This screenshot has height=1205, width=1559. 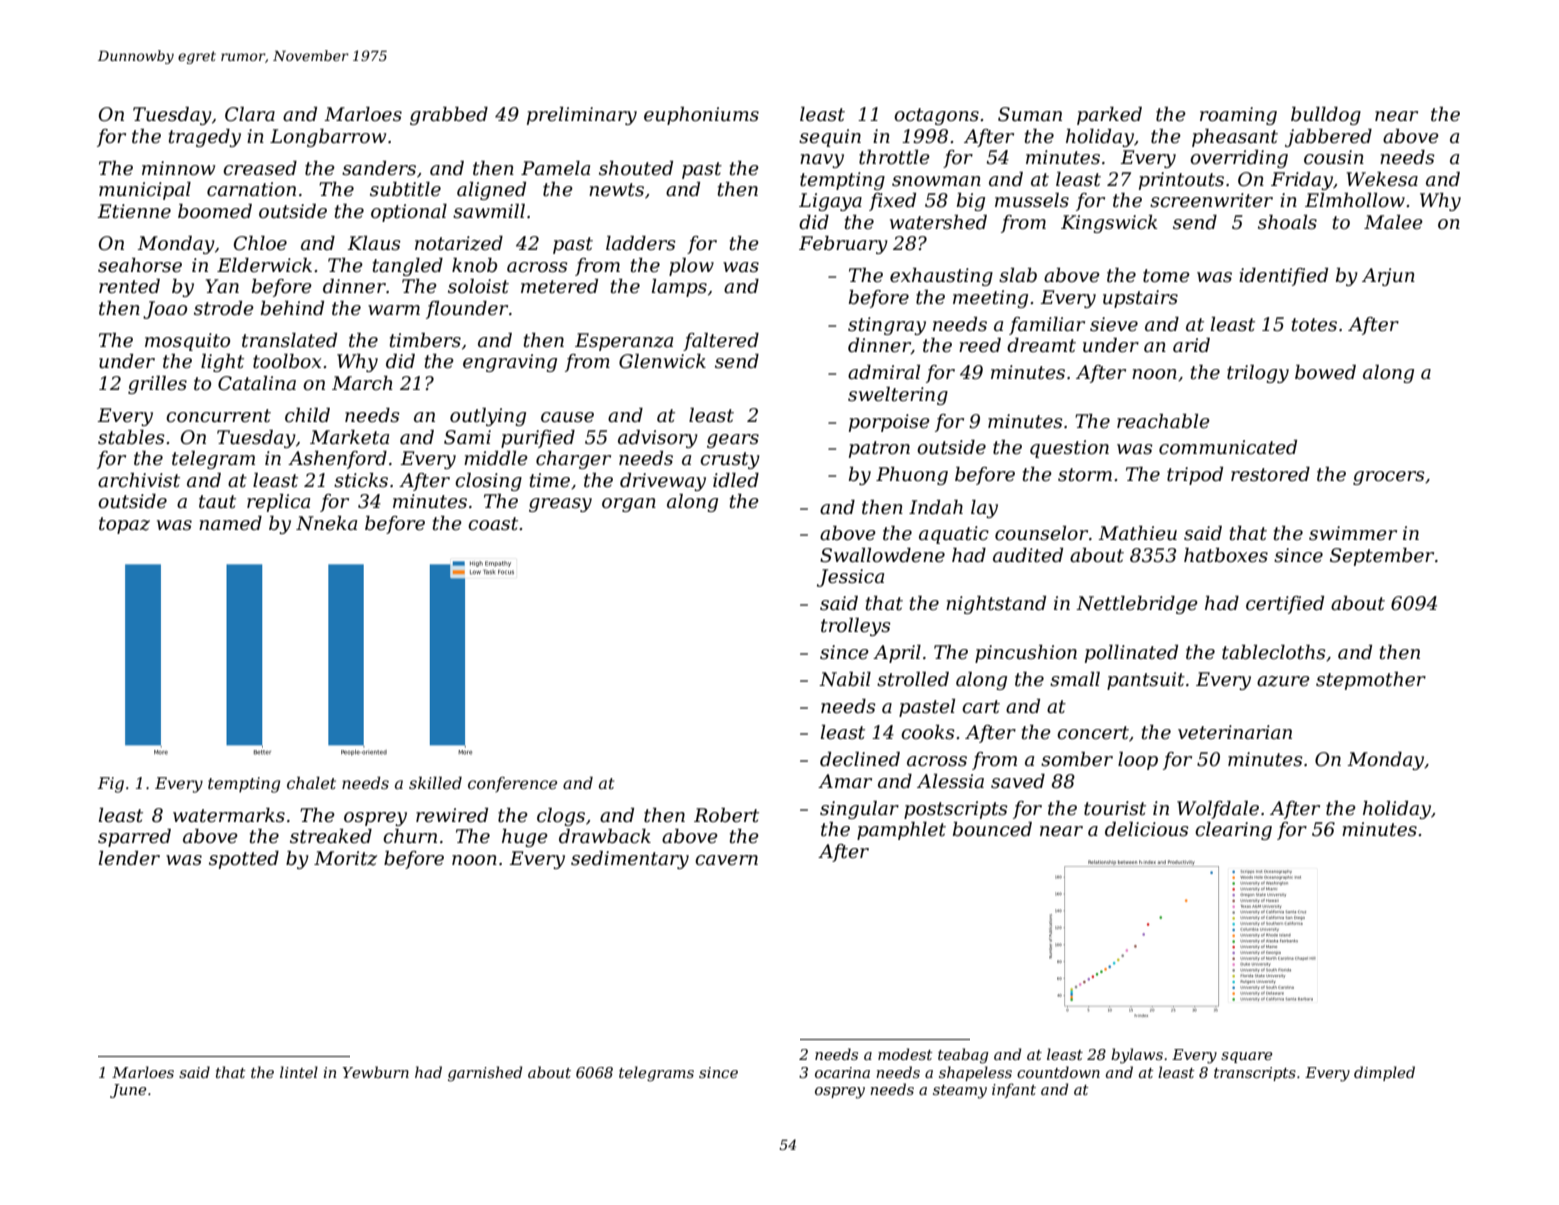 I want to click on strode, so click(x=224, y=308).
